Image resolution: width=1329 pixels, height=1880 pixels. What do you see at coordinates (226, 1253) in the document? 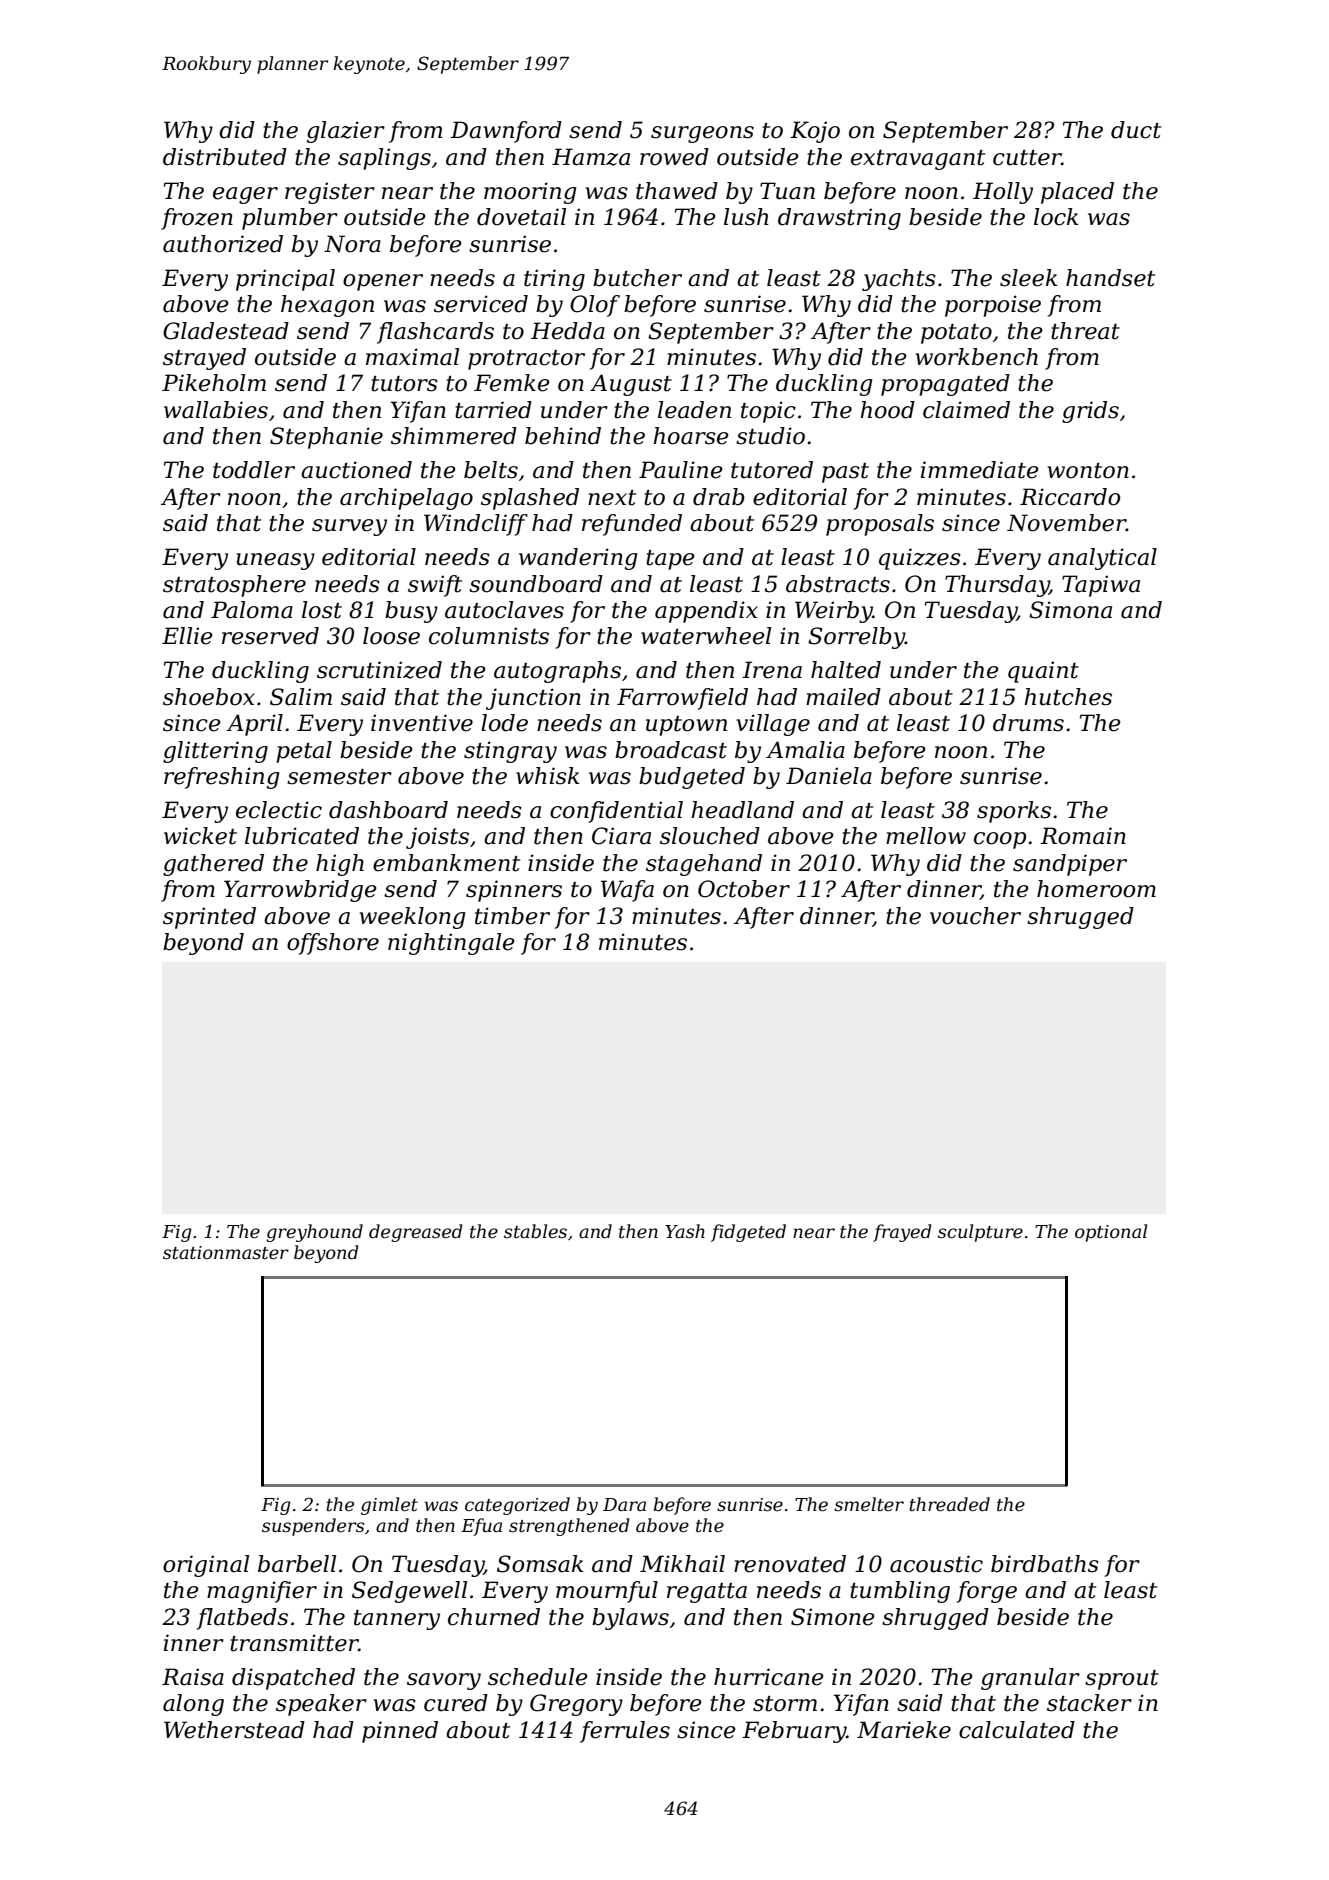
I see `stationmaster` at bounding box center [226, 1253].
